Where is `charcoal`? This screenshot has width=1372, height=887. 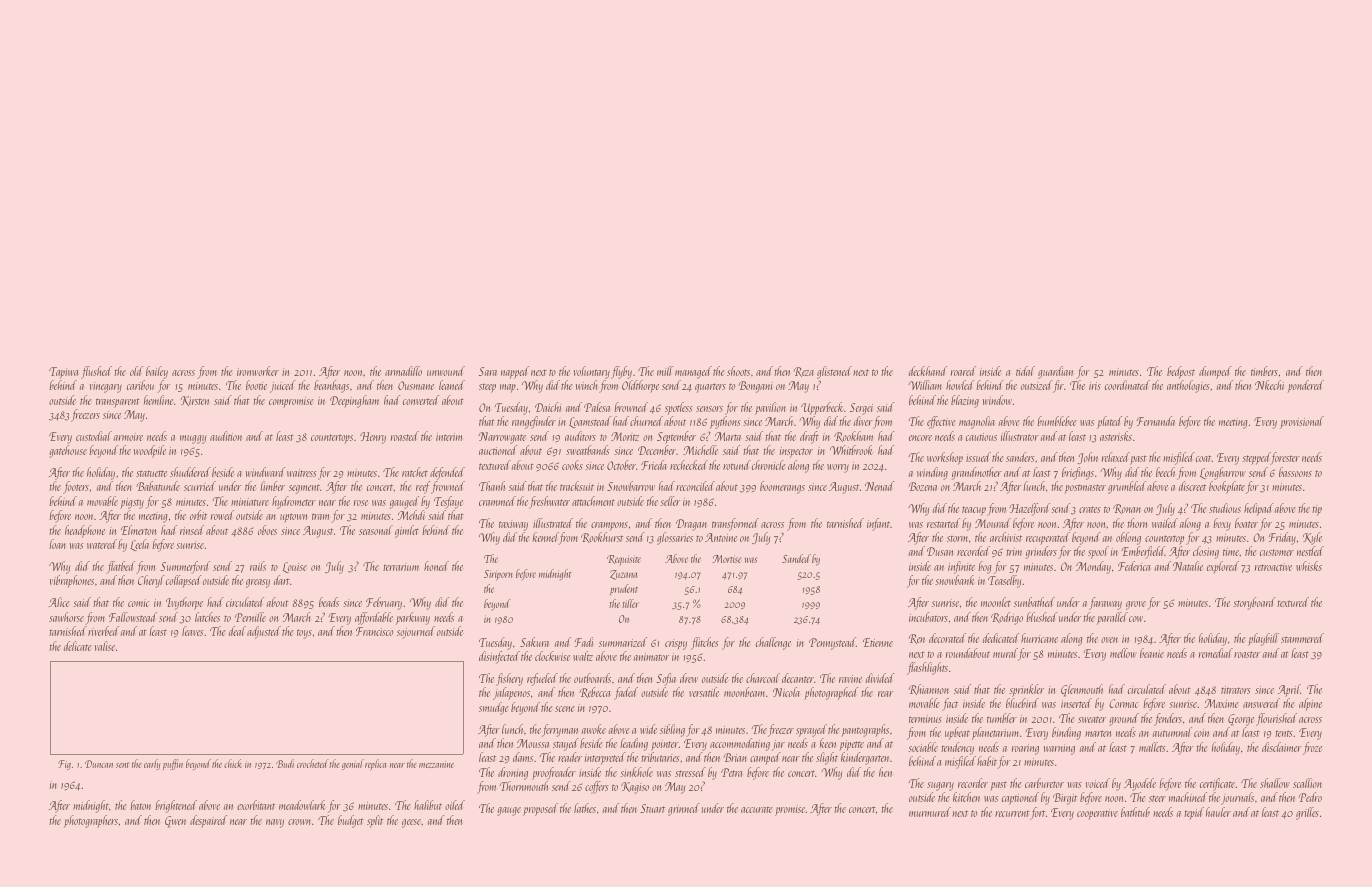
charcoal is located at coordinates (763, 678).
